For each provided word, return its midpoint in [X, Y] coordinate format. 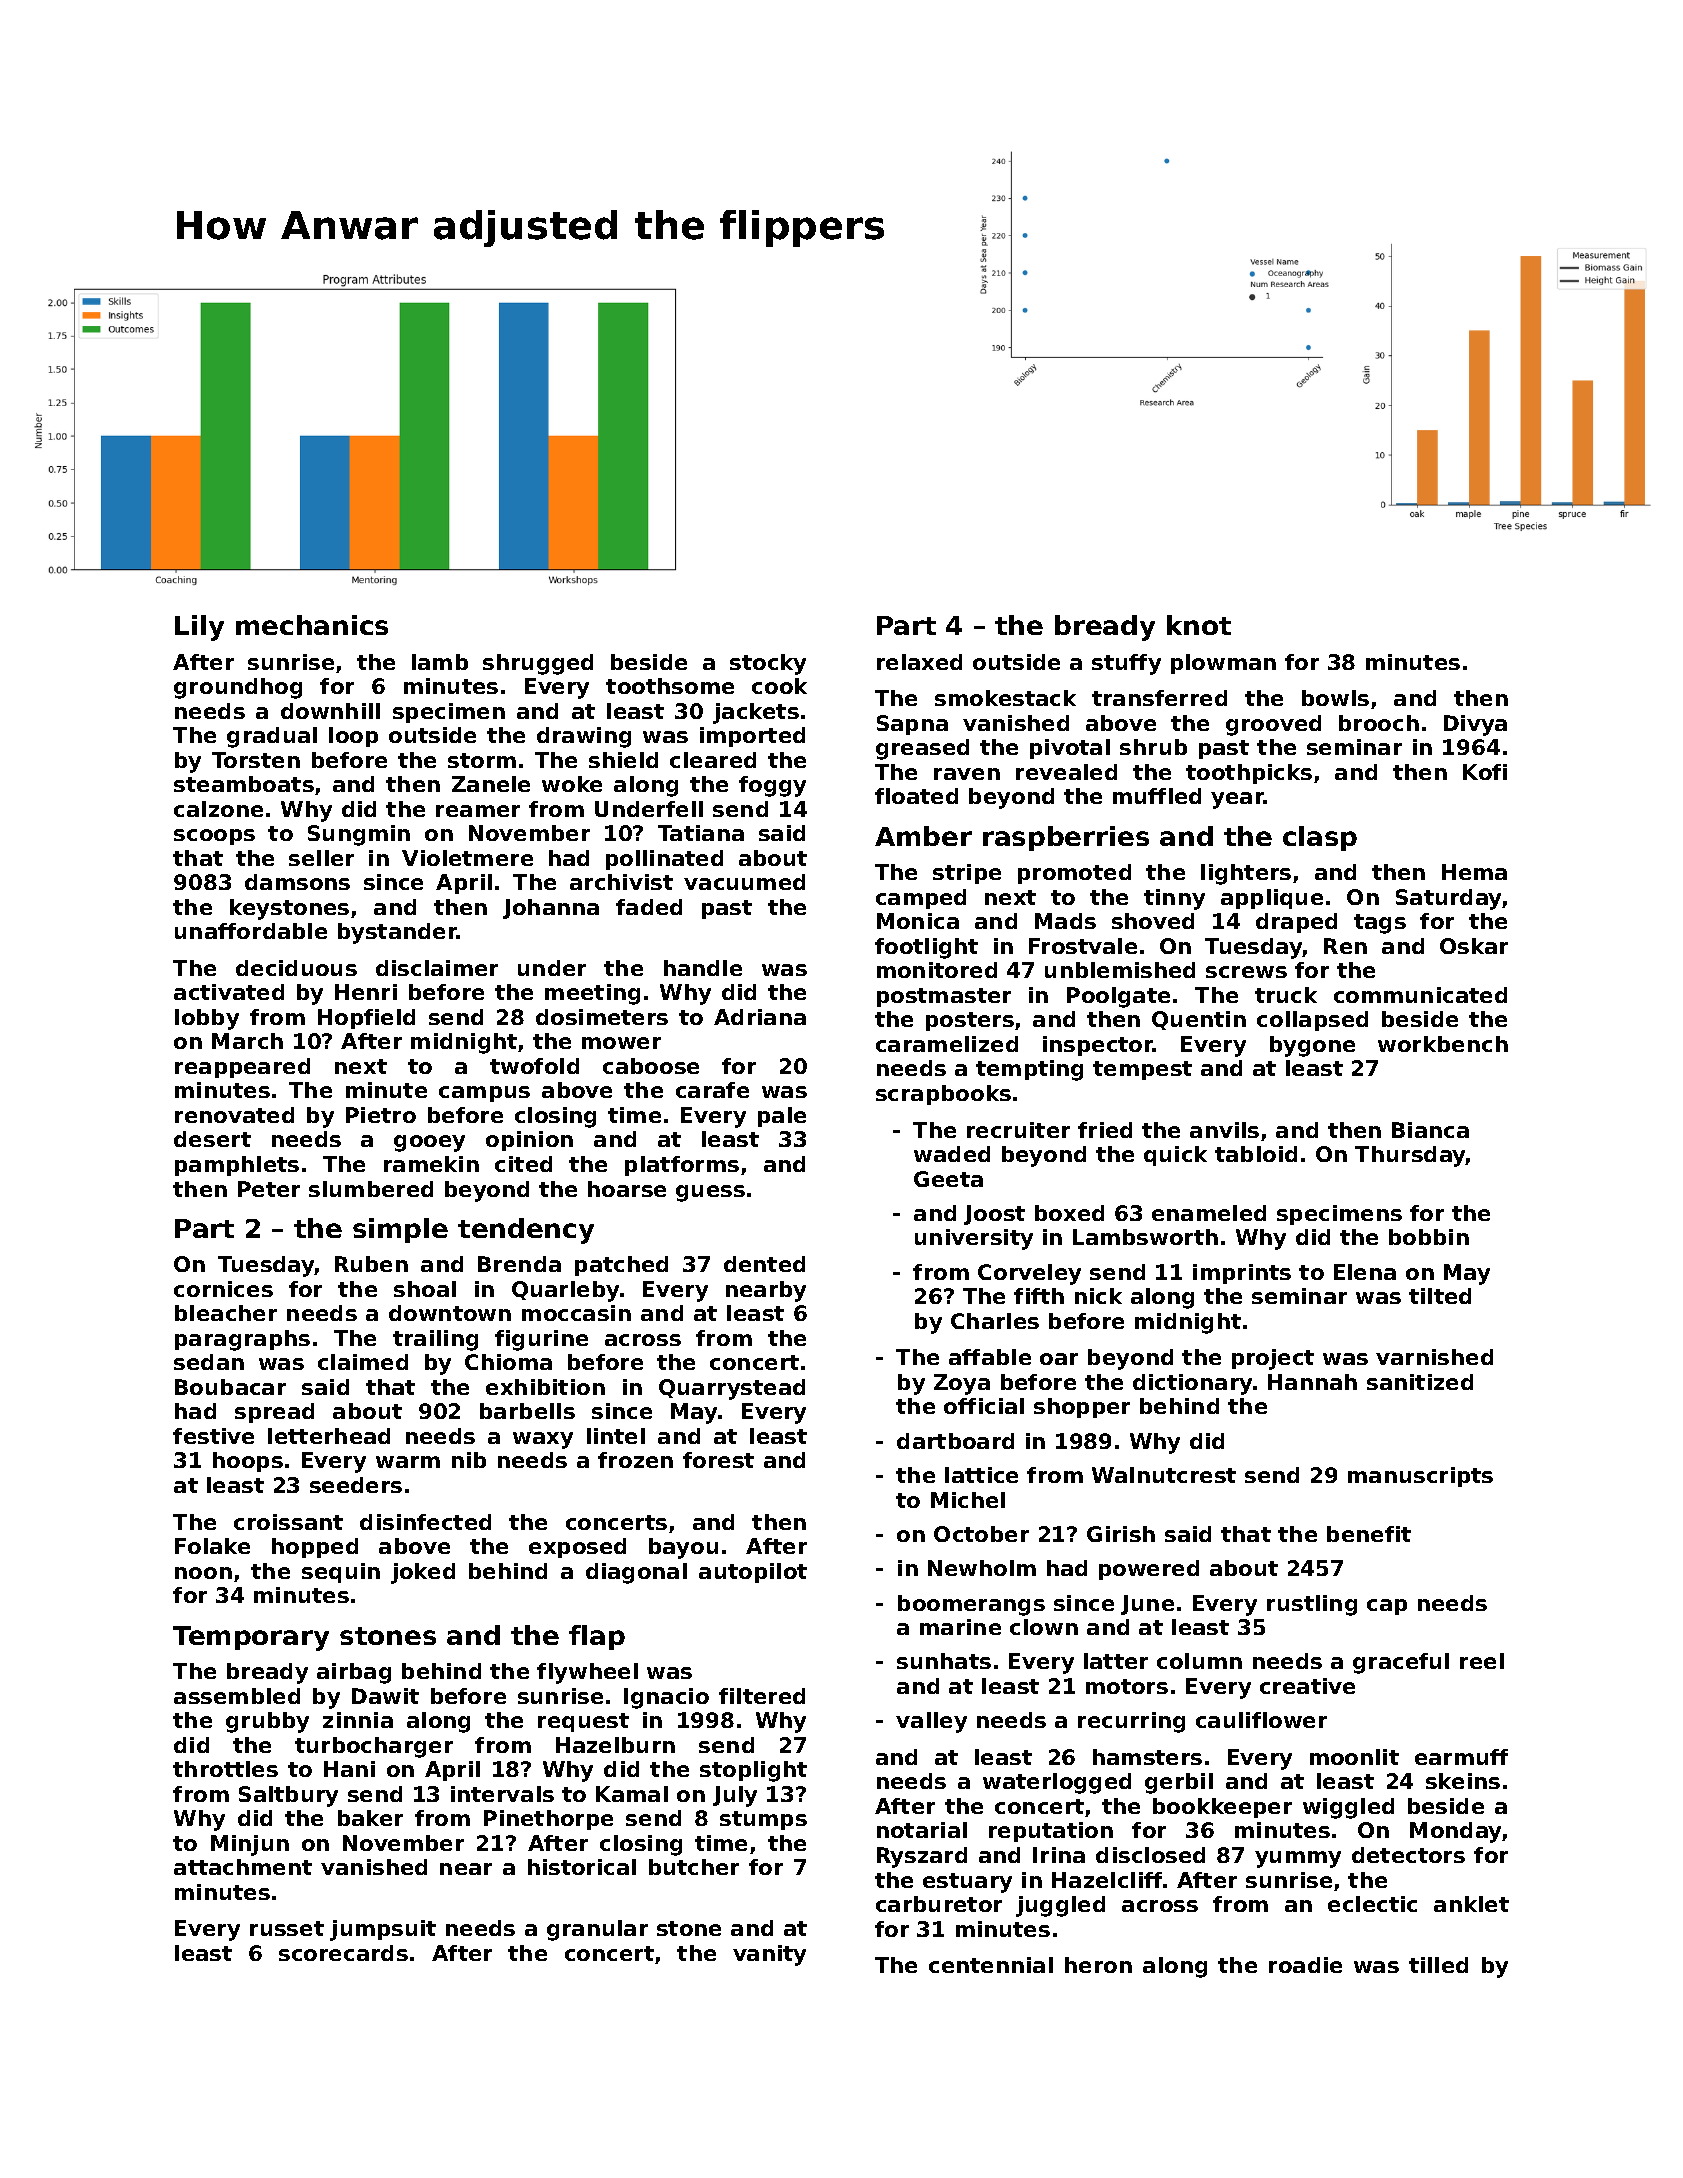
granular [597, 1930]
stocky [768, 664]
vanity [769, 1955]
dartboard [955, 1441]
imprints [1242, 1274]
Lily [199, 628]
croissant [288, 1522]
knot [1199, 625]
